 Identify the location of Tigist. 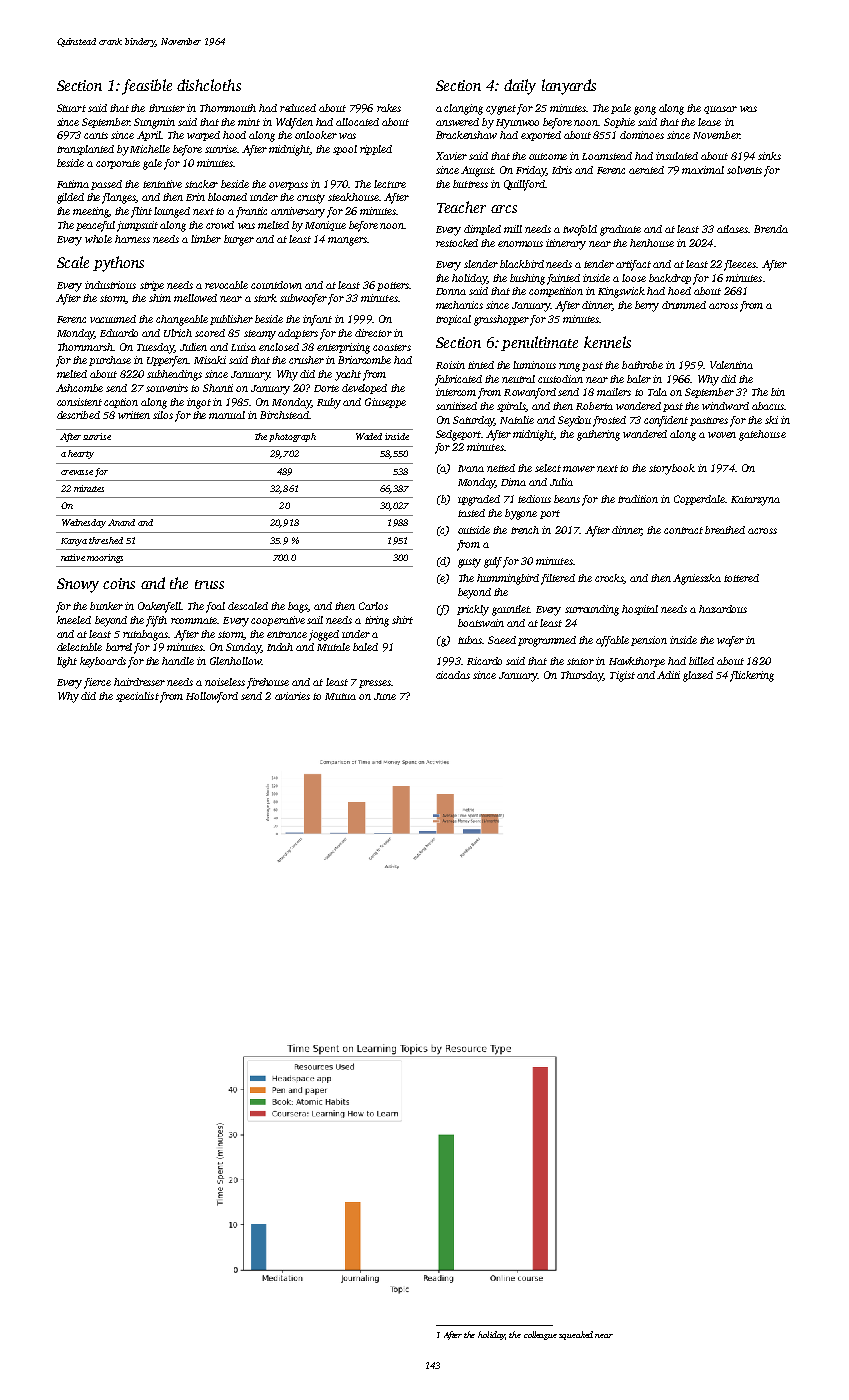
(622, 676).
